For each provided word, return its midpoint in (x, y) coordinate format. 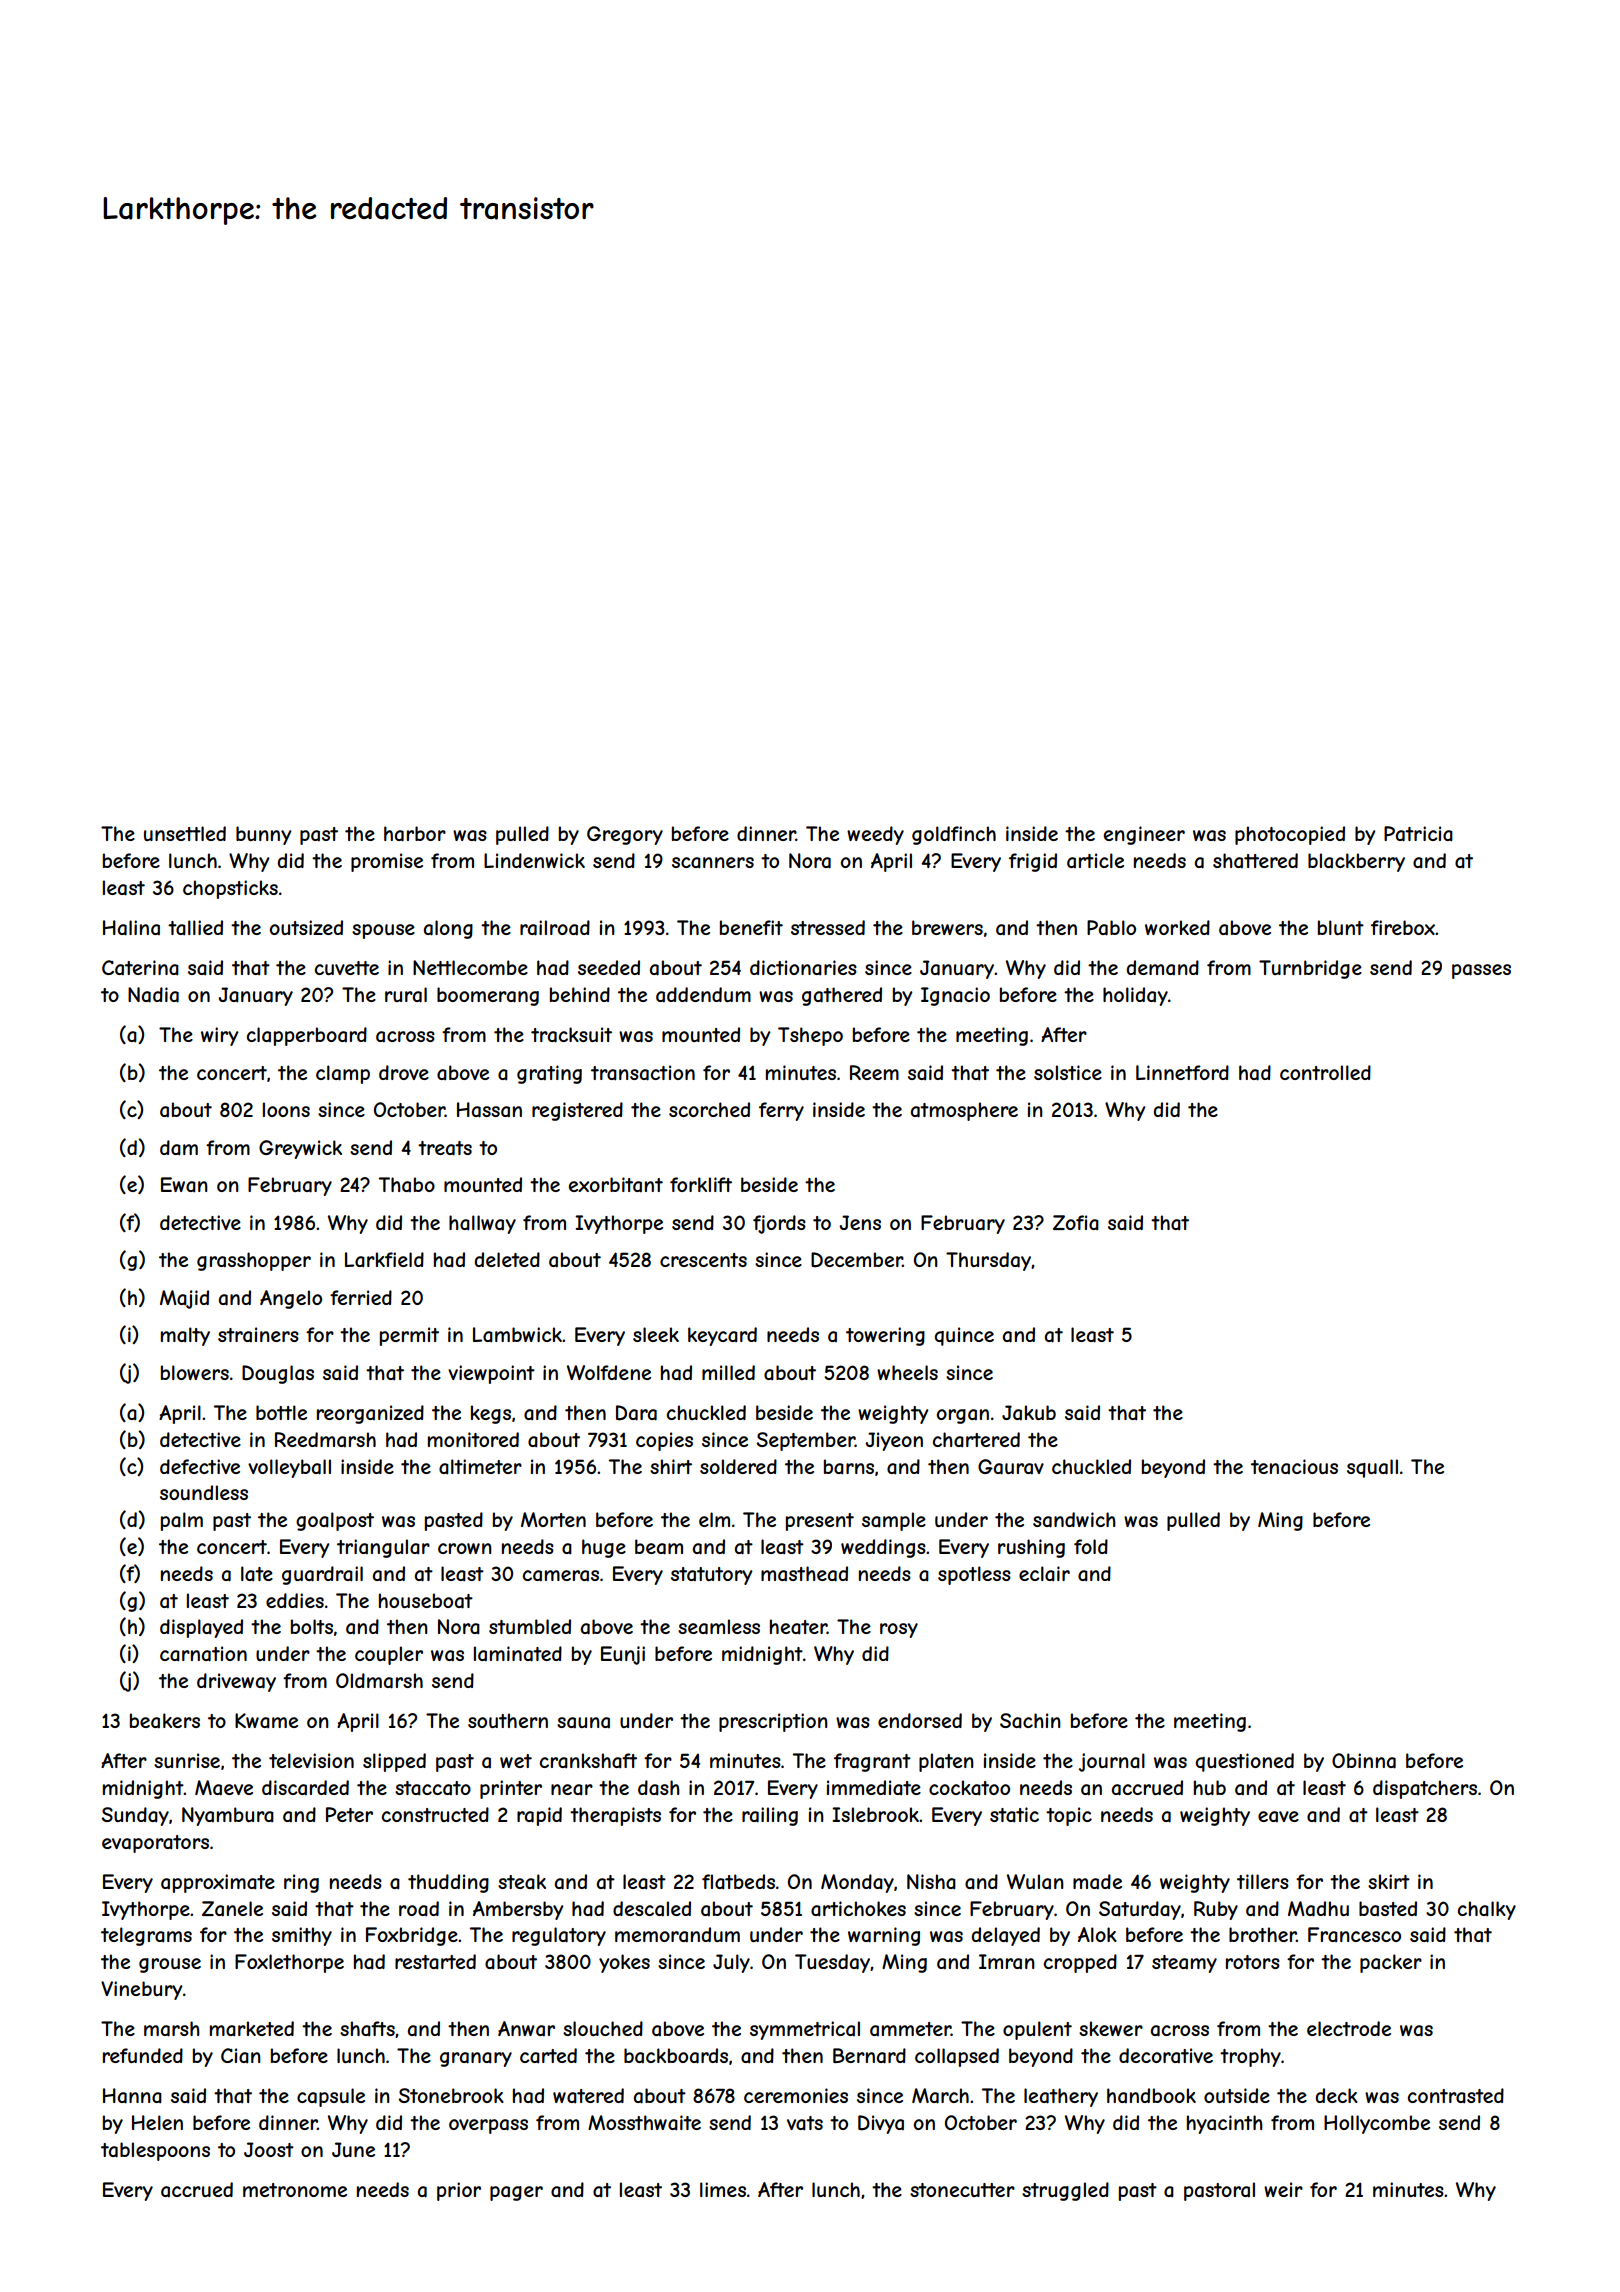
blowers (195, 1372)
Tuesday (832, 1963)
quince (964, 1336)
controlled (1325, 1072)
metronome (295, 2190)
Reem (874, 1072)
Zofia (1076, 1222)
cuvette (347, 968)
